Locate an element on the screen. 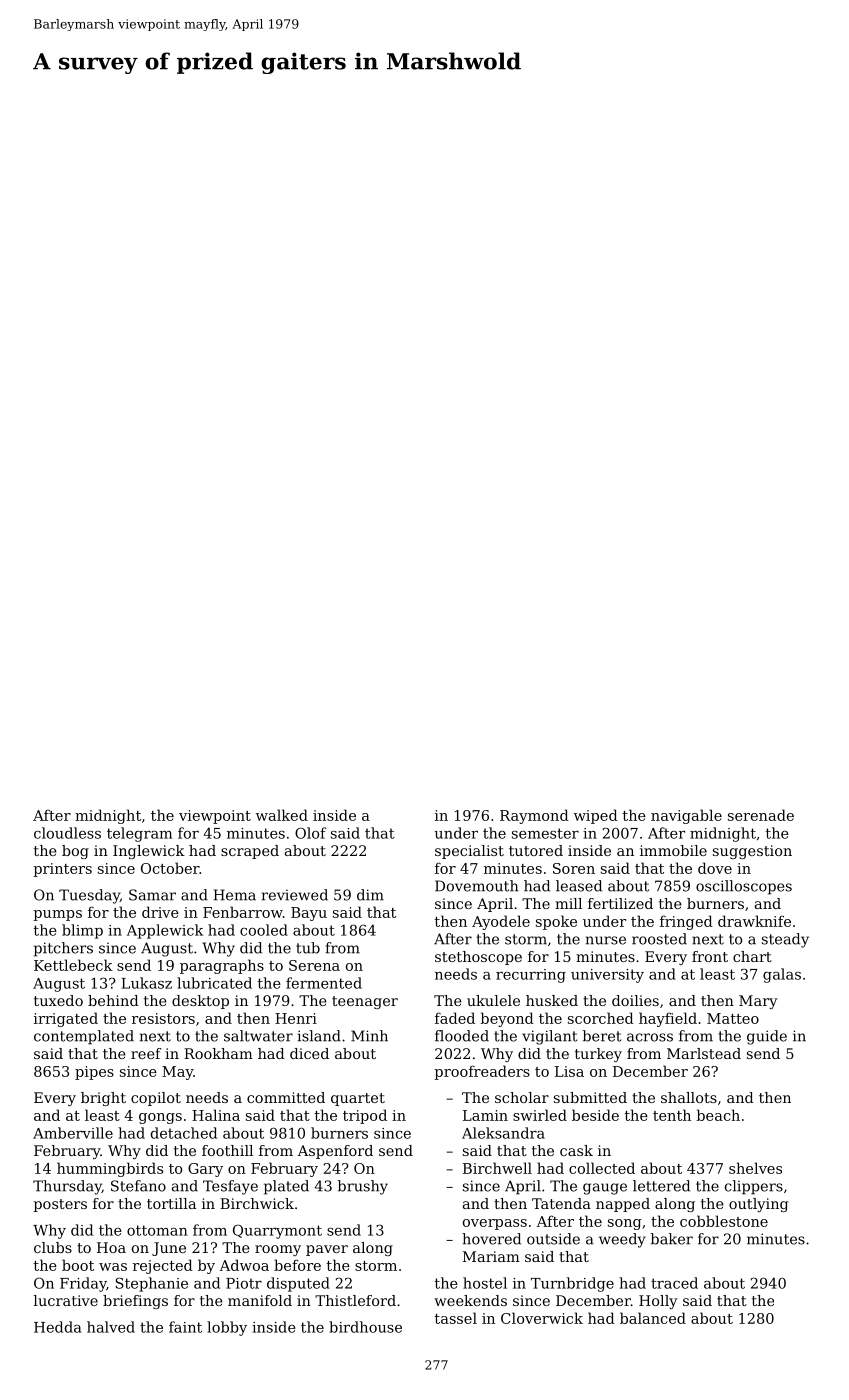 Image resolution: width=849 pixels, height=1400 pixels. specialist is located at coordinates (469, 852).
